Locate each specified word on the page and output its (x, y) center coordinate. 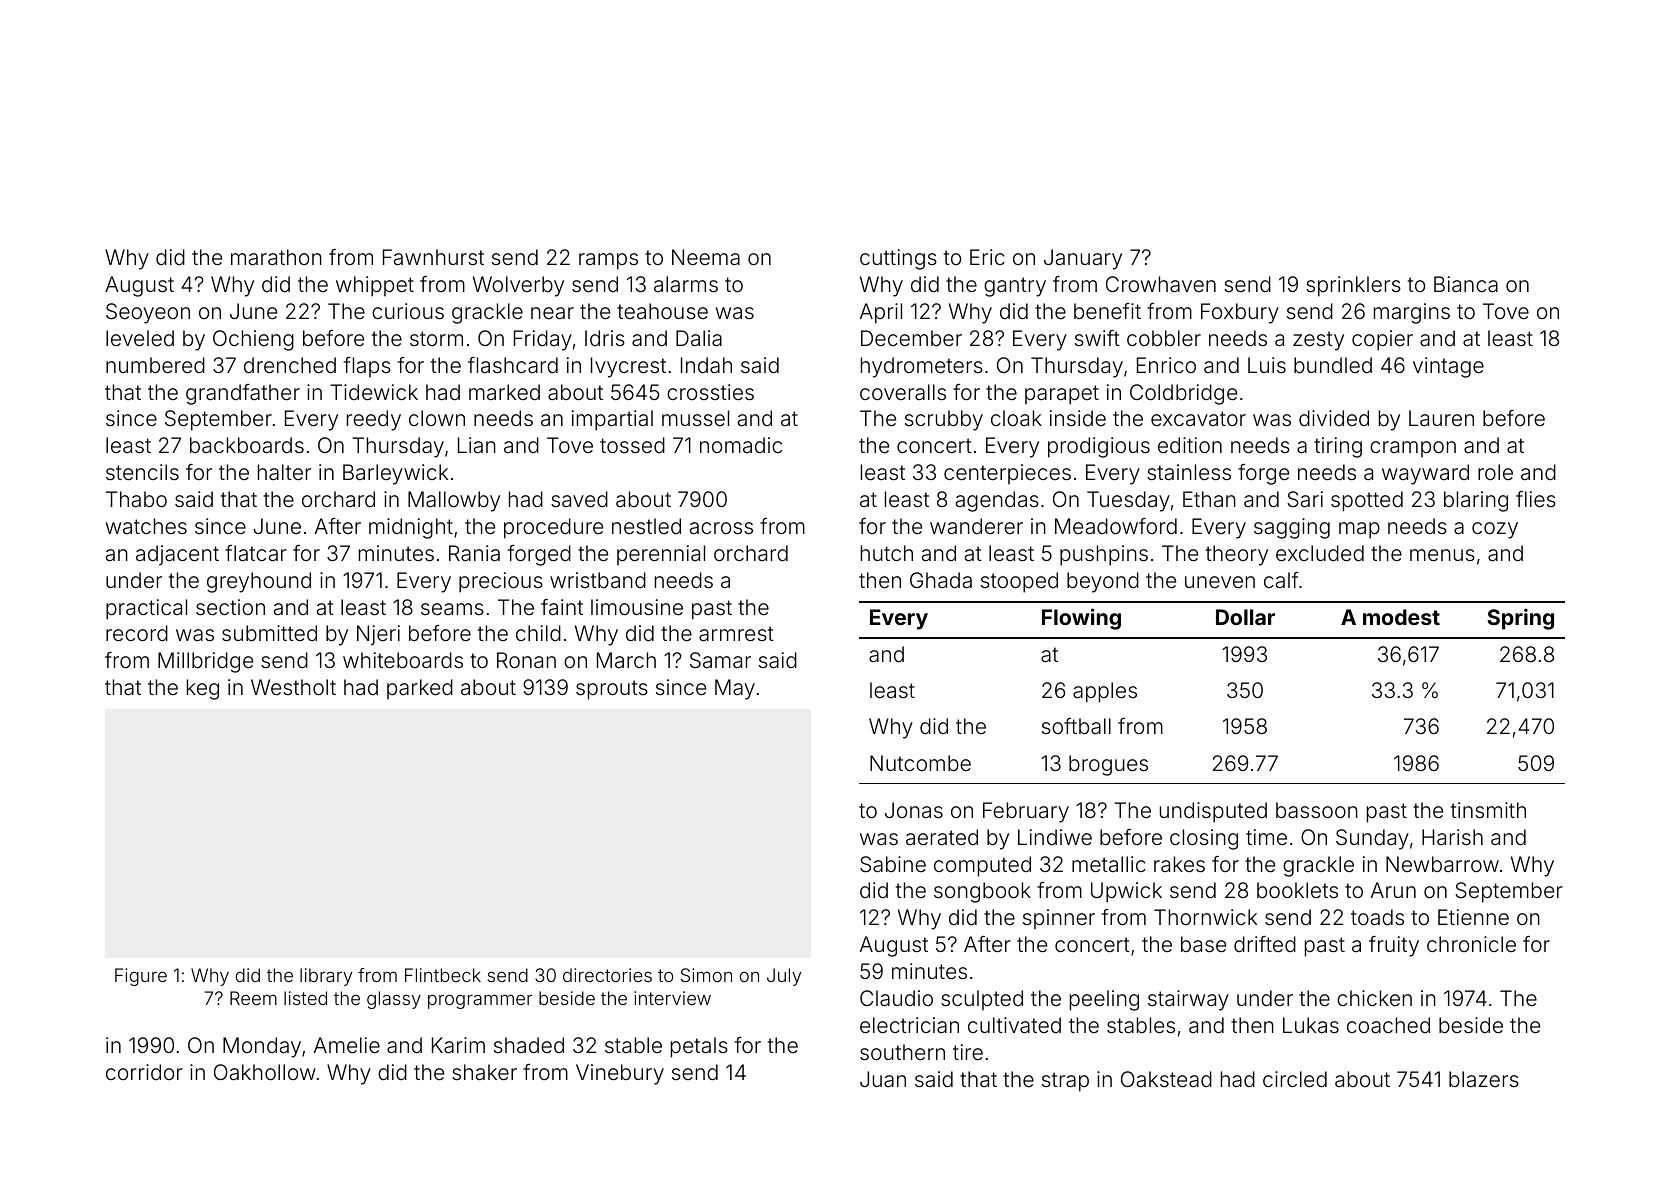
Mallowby (454, 501)
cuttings (898, 259)
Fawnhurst (433, 257)
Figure (141, 977)
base (1203, 944)
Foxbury (1240, 313)
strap (1065, 1082)
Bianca (1466, 284)
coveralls (903, 392)
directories (607, 975)
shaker (484, 1072)
